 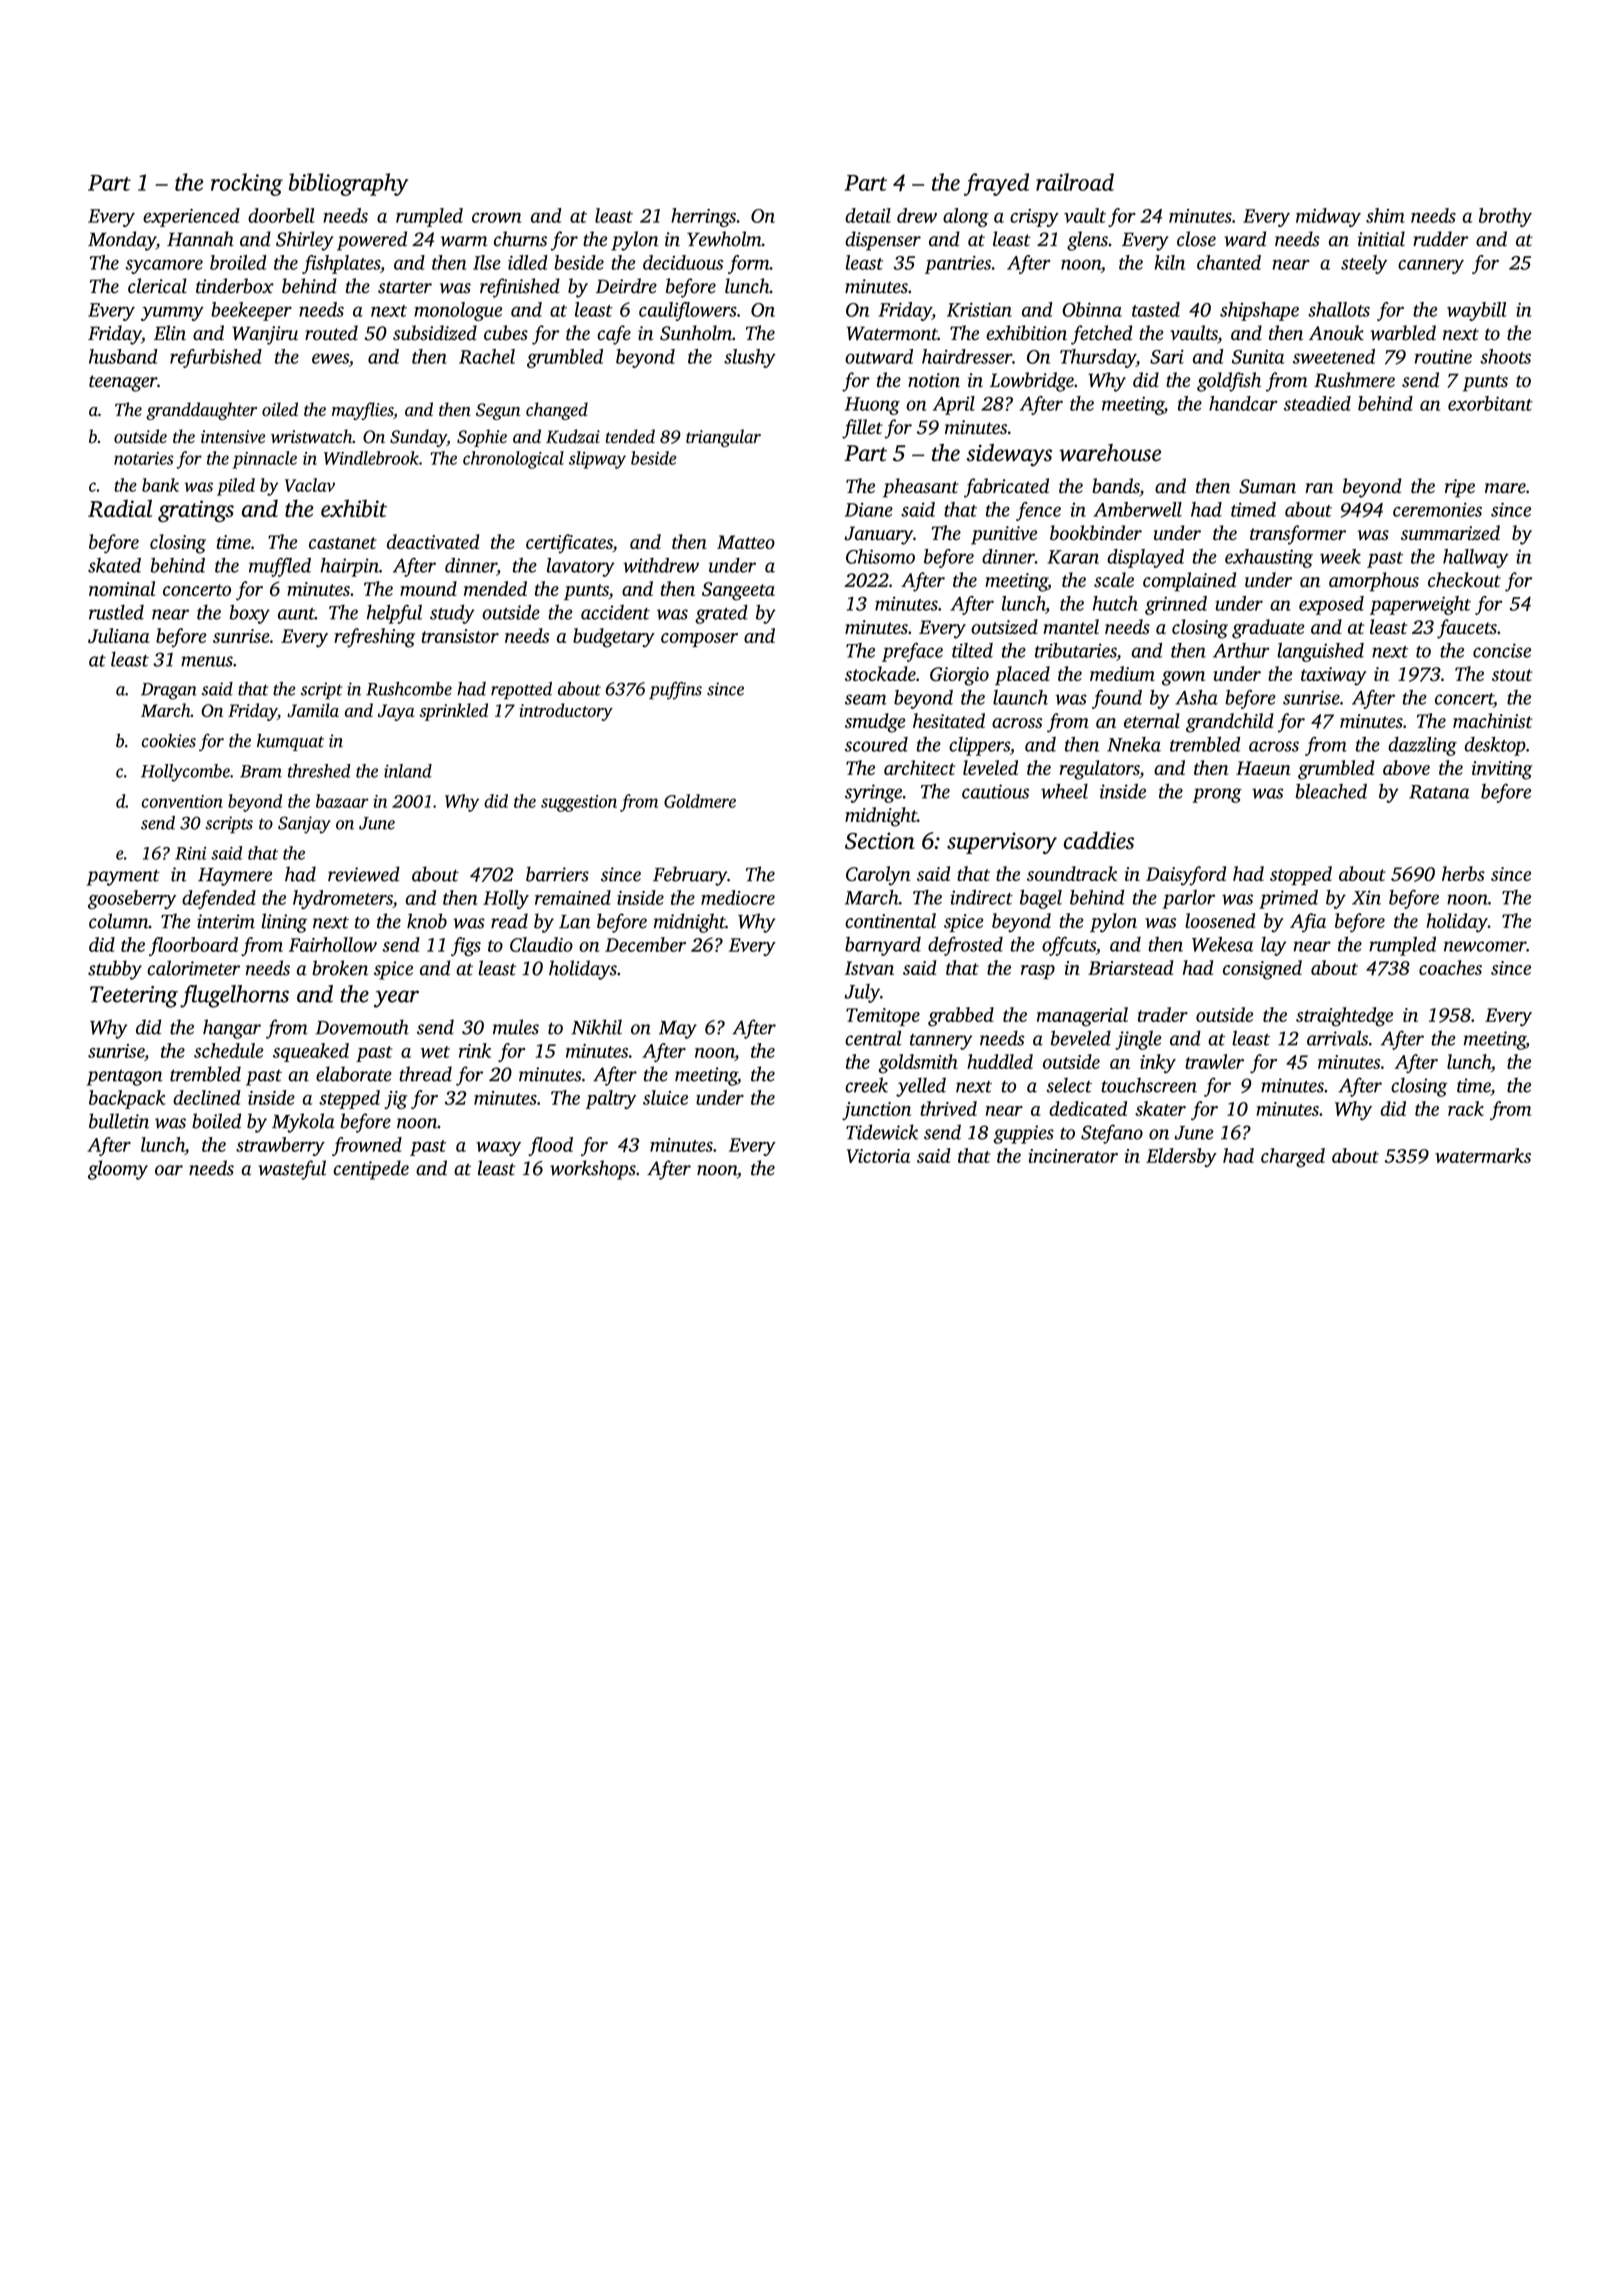 What do you see at coordinates (878, 1156) in the page?
I see `Victoria` at bounding box center [878, 1156].
